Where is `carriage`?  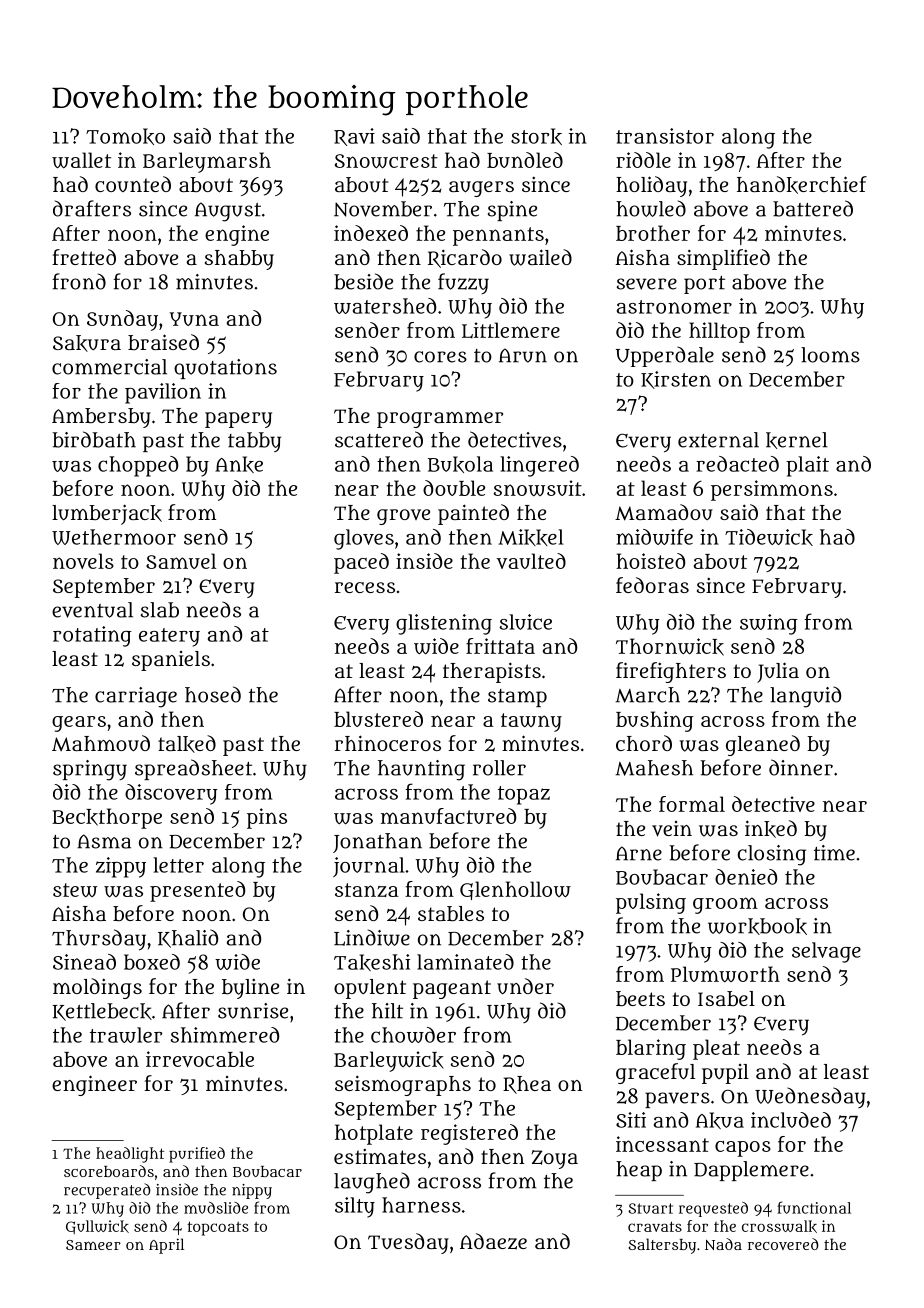
carriage is located at coordinates (136, 697).
